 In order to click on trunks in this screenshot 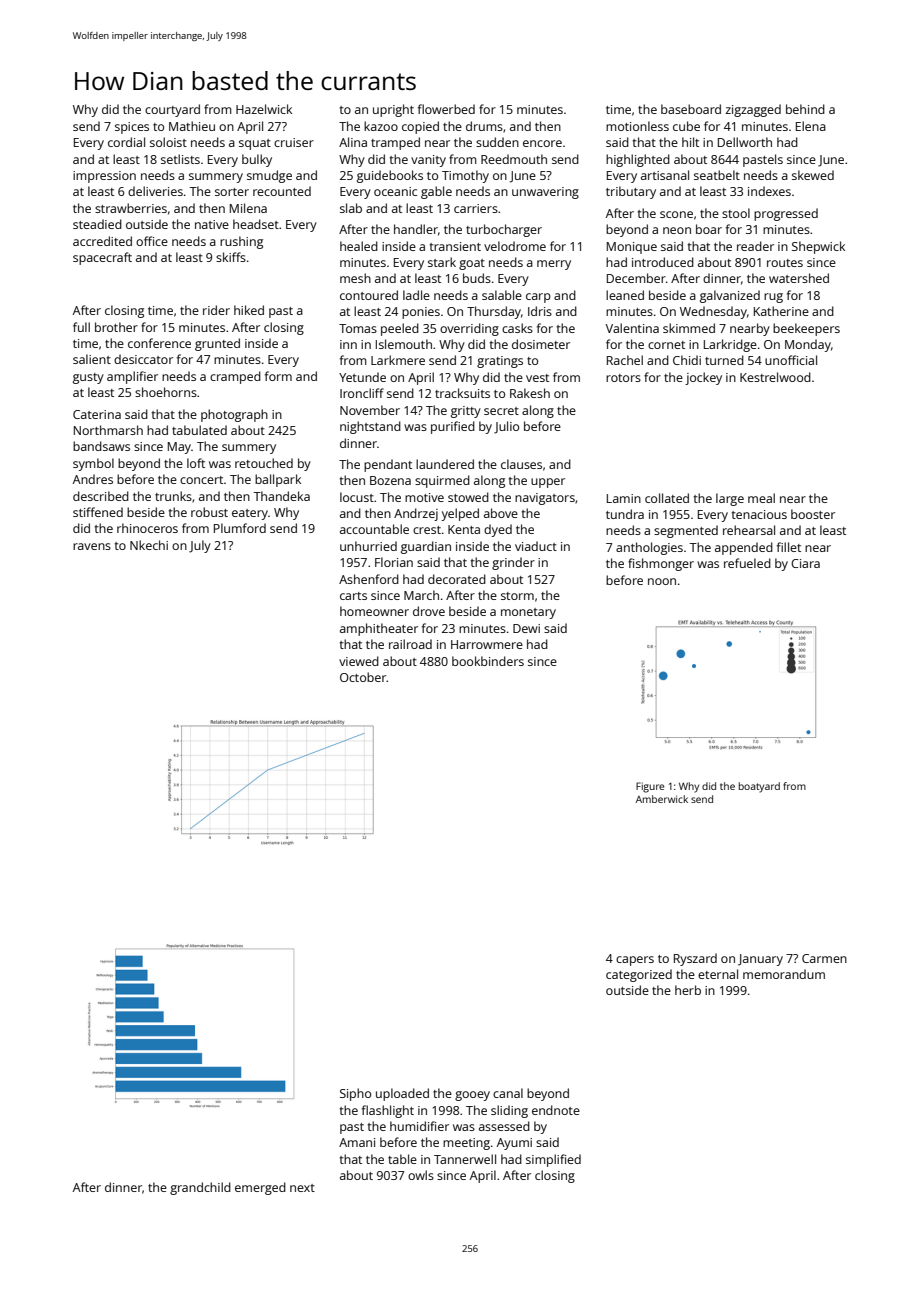, I will do `click(173, 496)`.
